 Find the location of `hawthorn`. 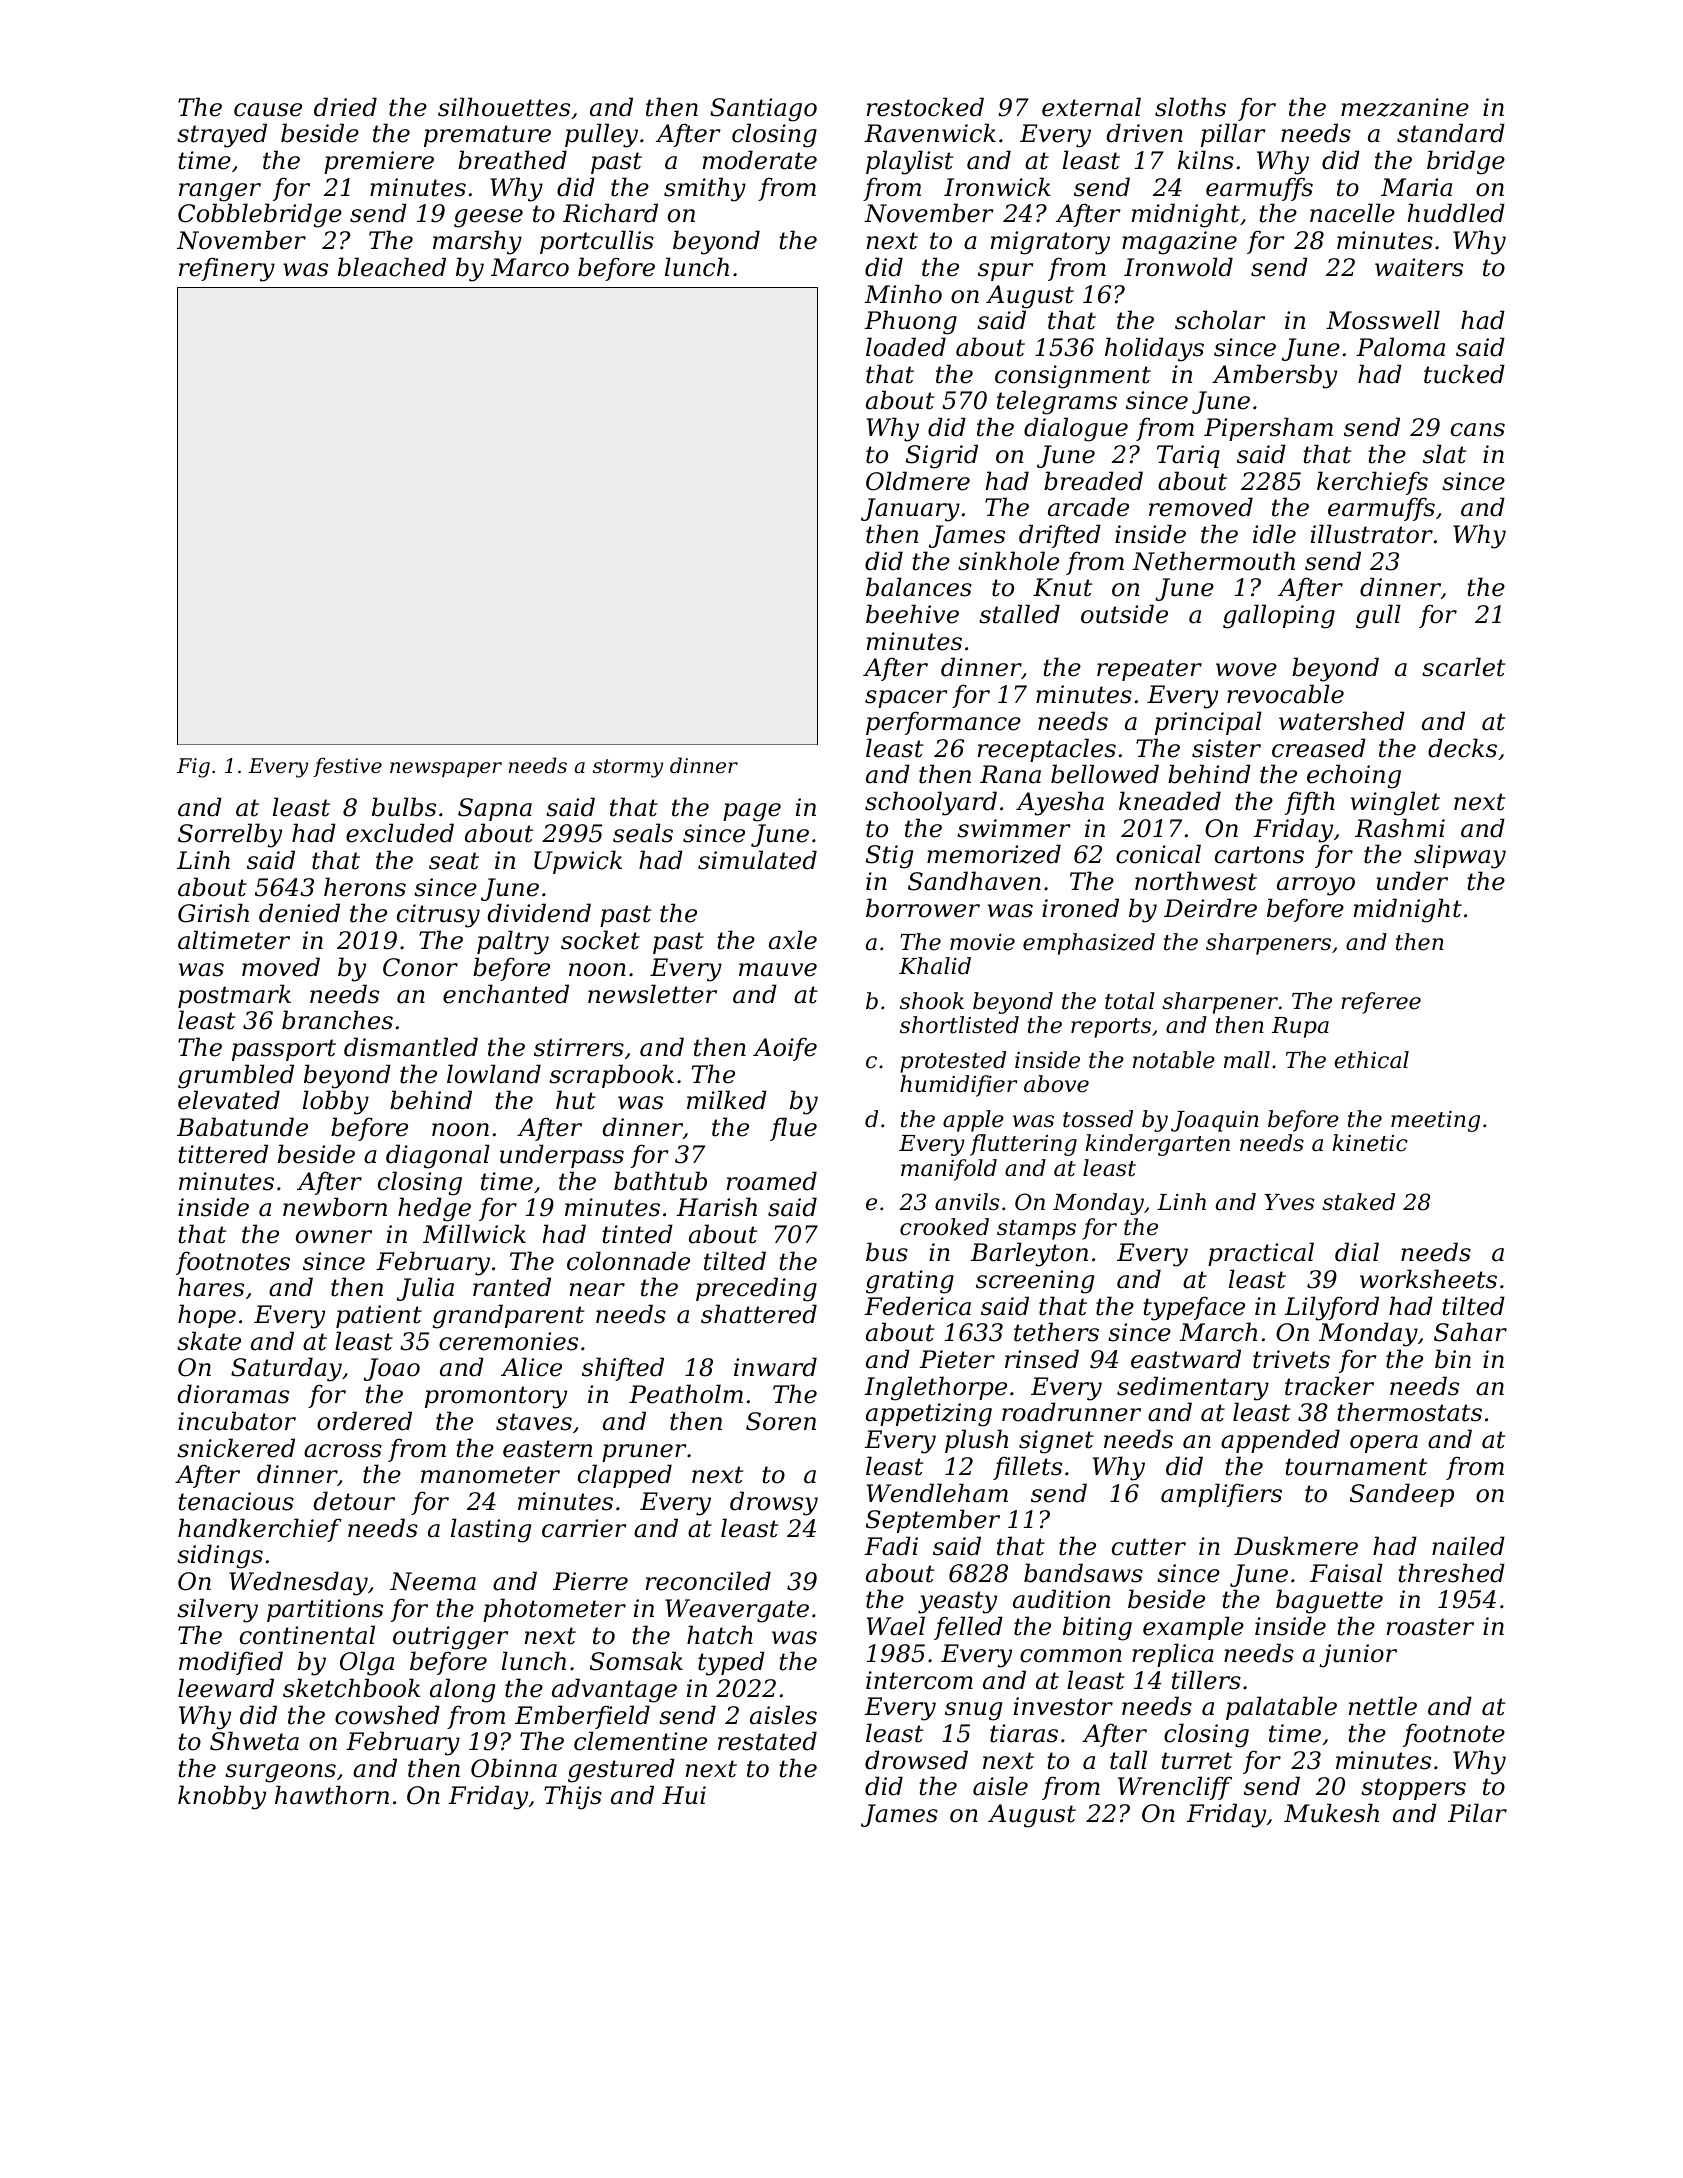

hawthorn is located at coordinates (332, 1795).
